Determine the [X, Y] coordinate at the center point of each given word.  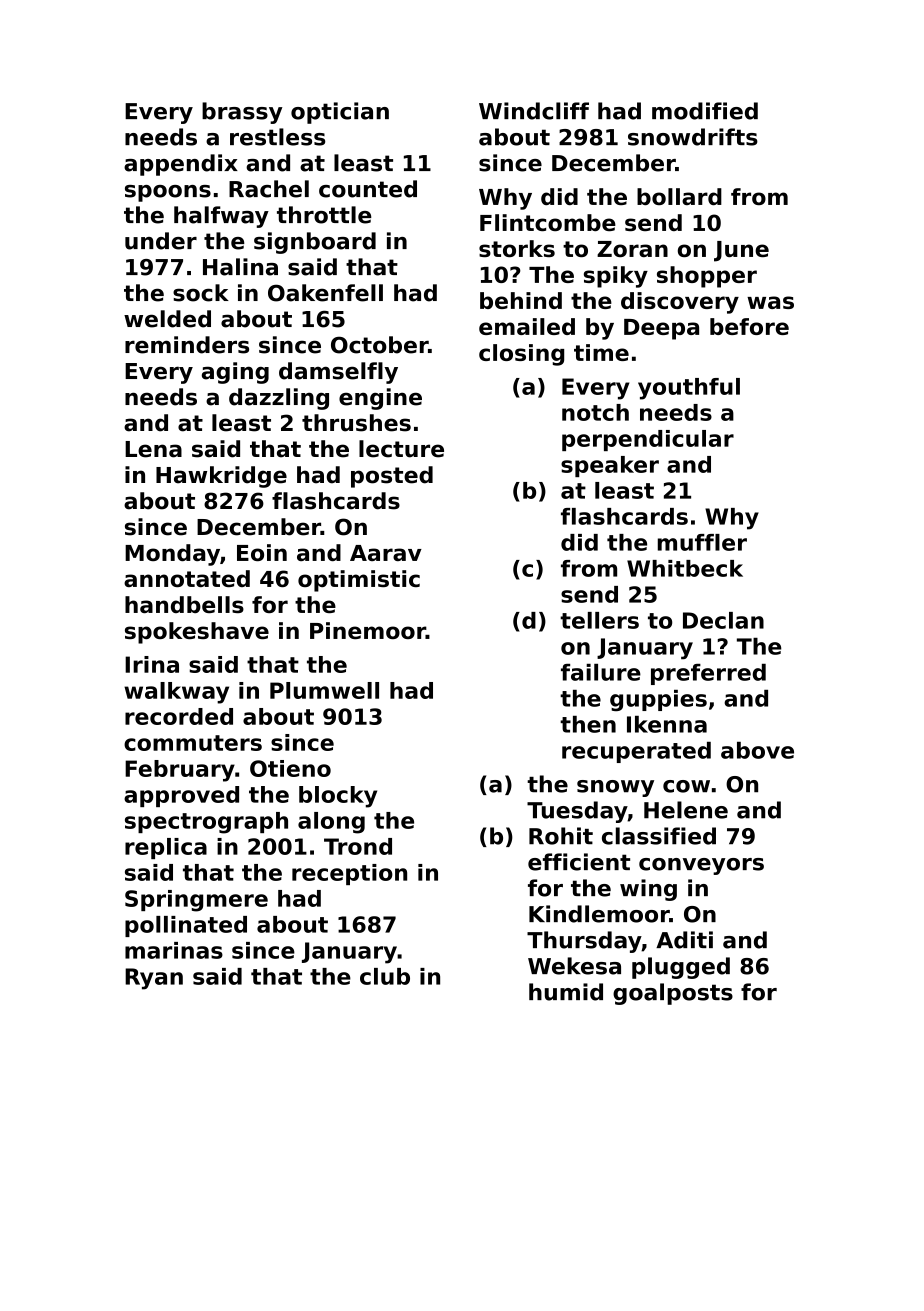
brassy [242, 113]
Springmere [196, 901]
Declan [723, 620]
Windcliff [534, 111]
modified [705, 111]
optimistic [359, 581]
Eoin [262, 552]
